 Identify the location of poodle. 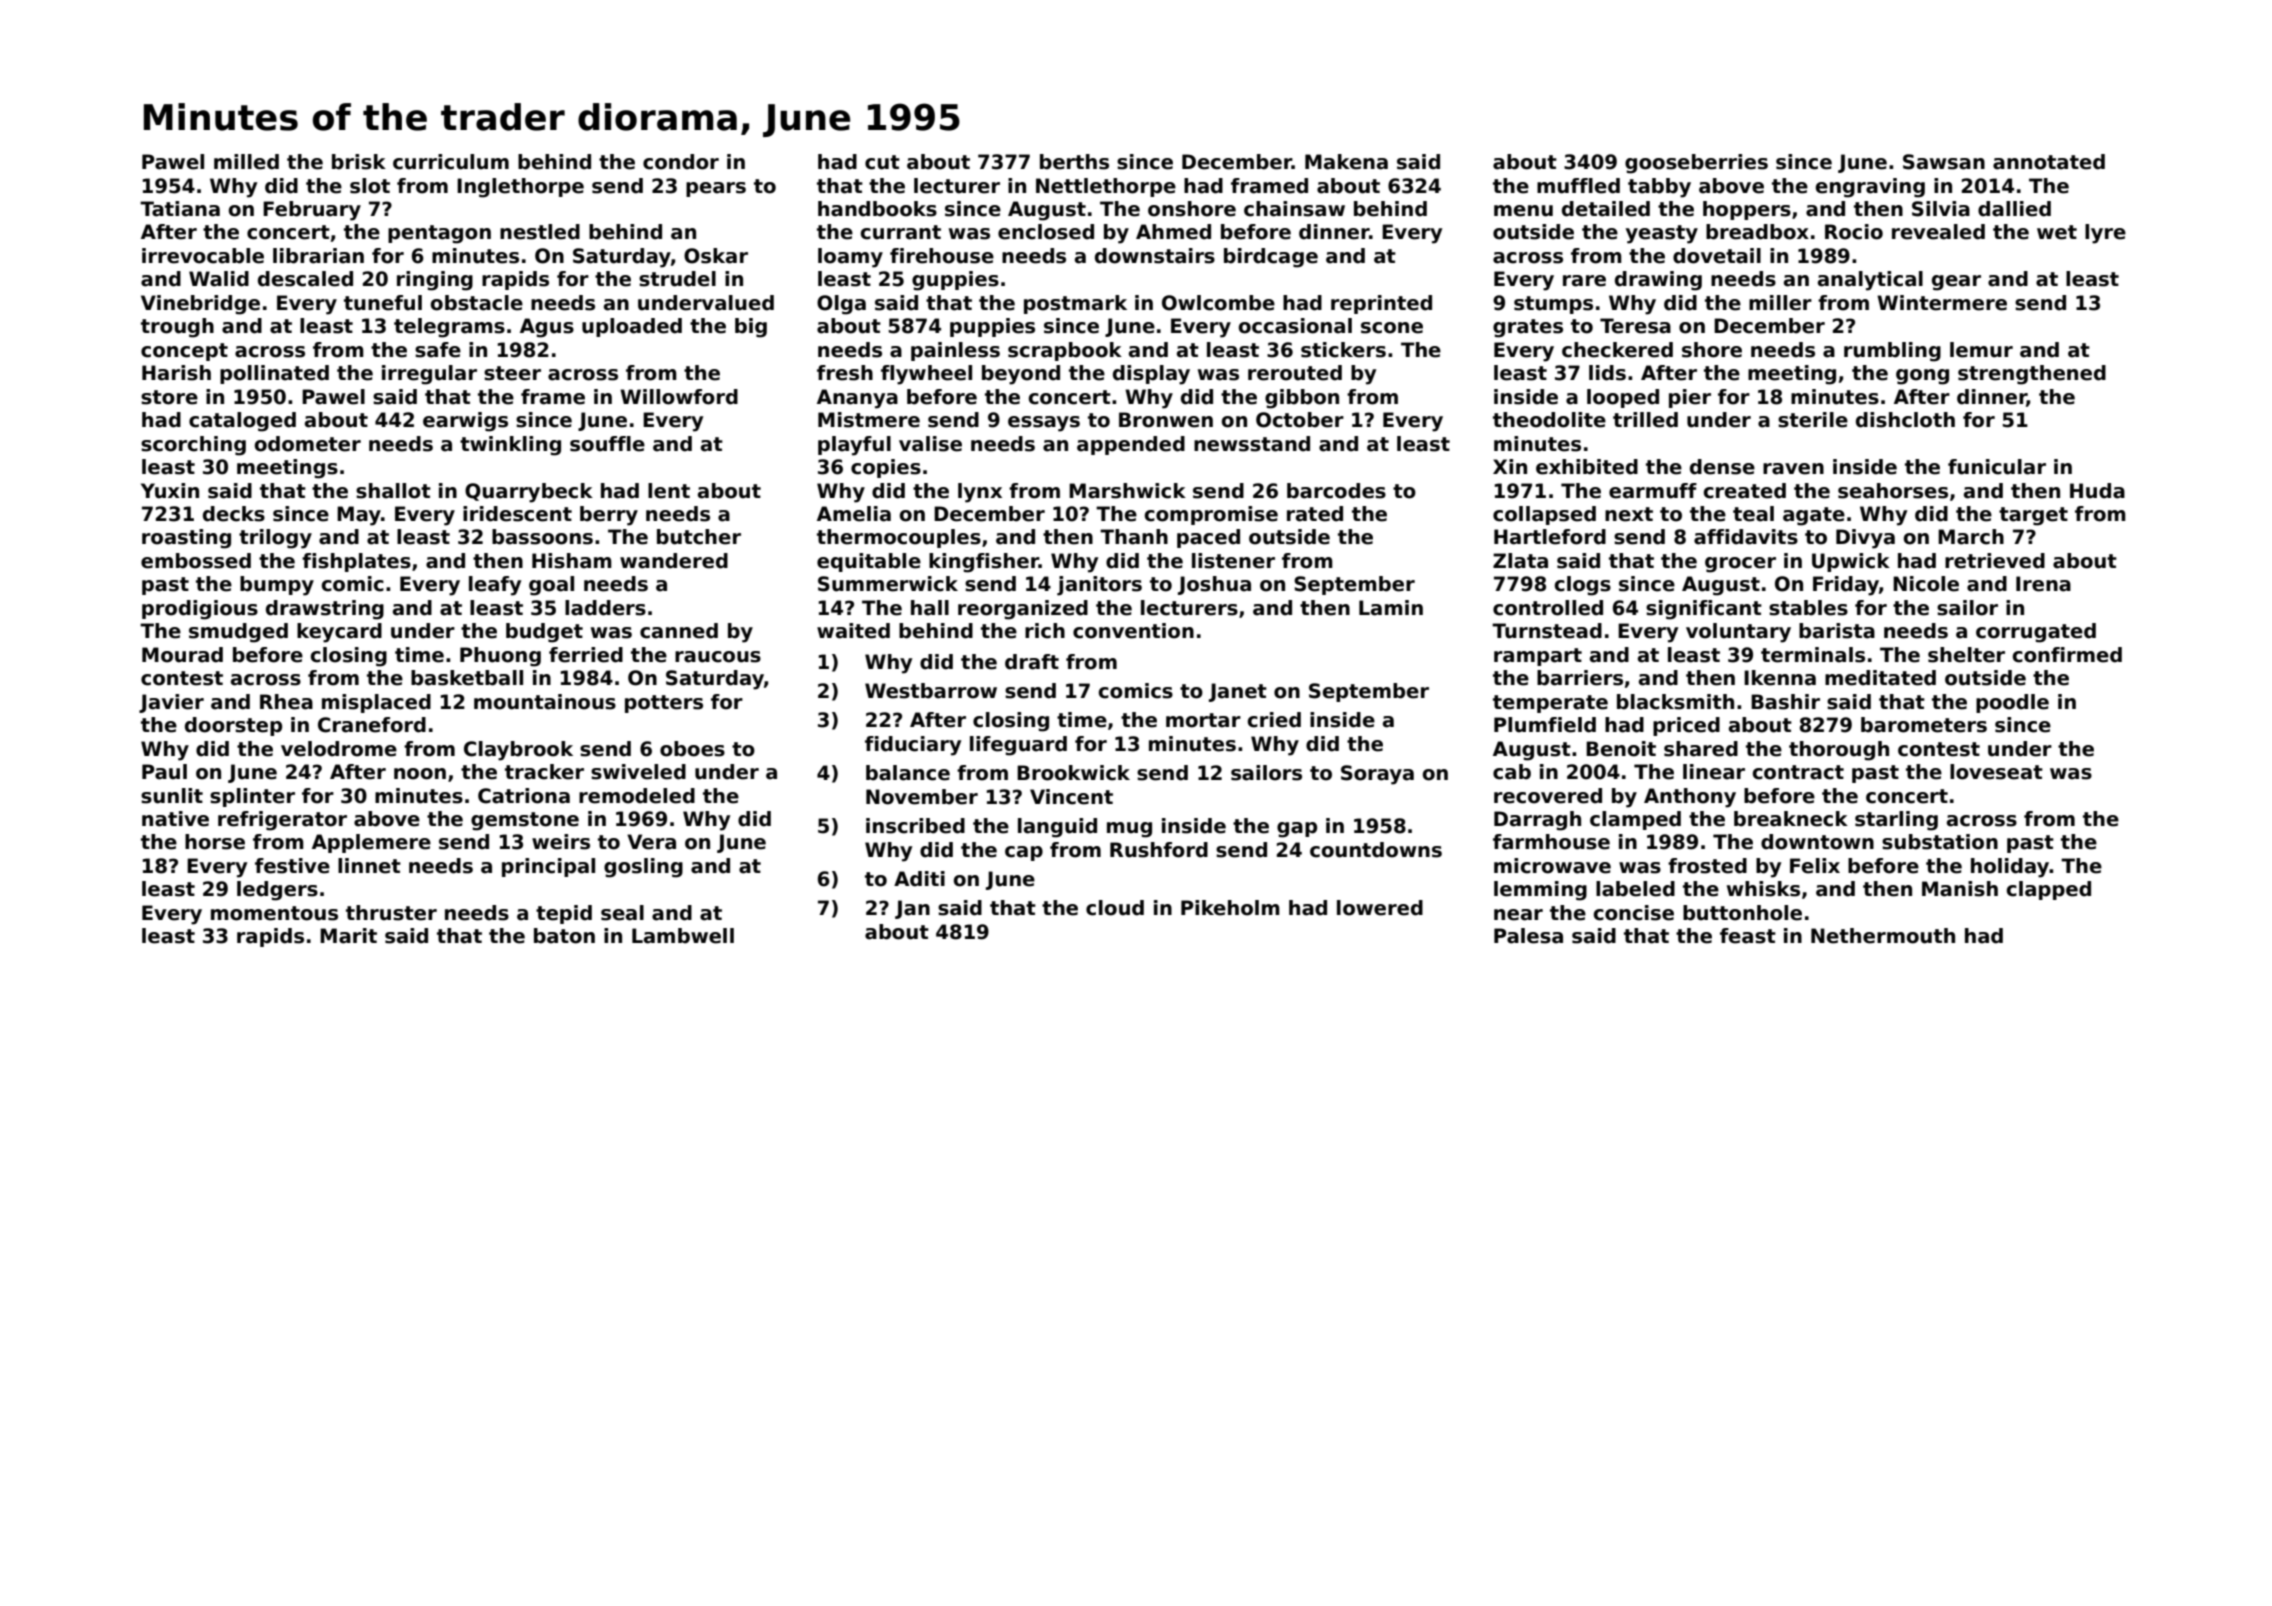
(2012, 703).
